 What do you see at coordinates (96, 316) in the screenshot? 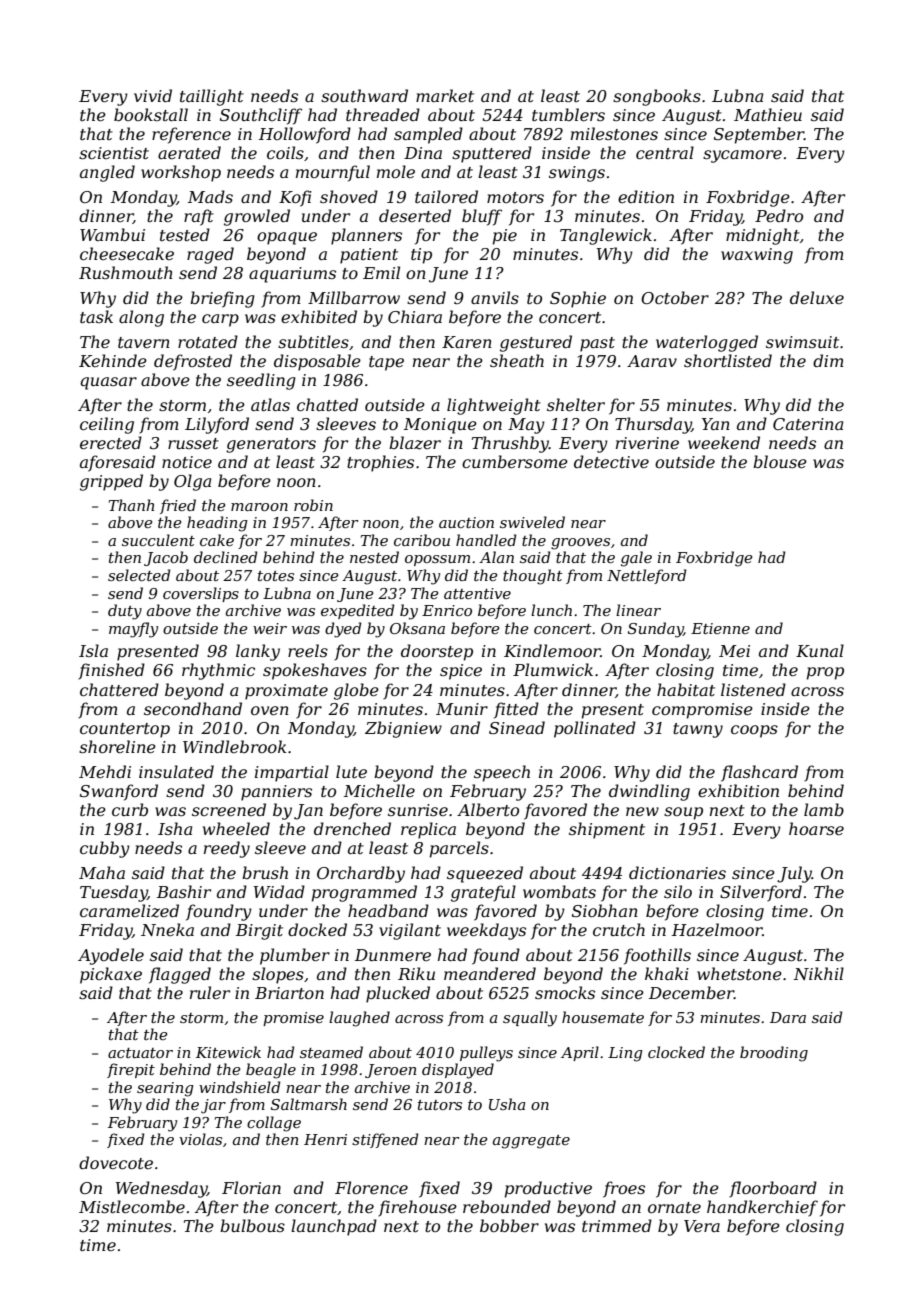
I see `task` at bounding box center [96, 316].
